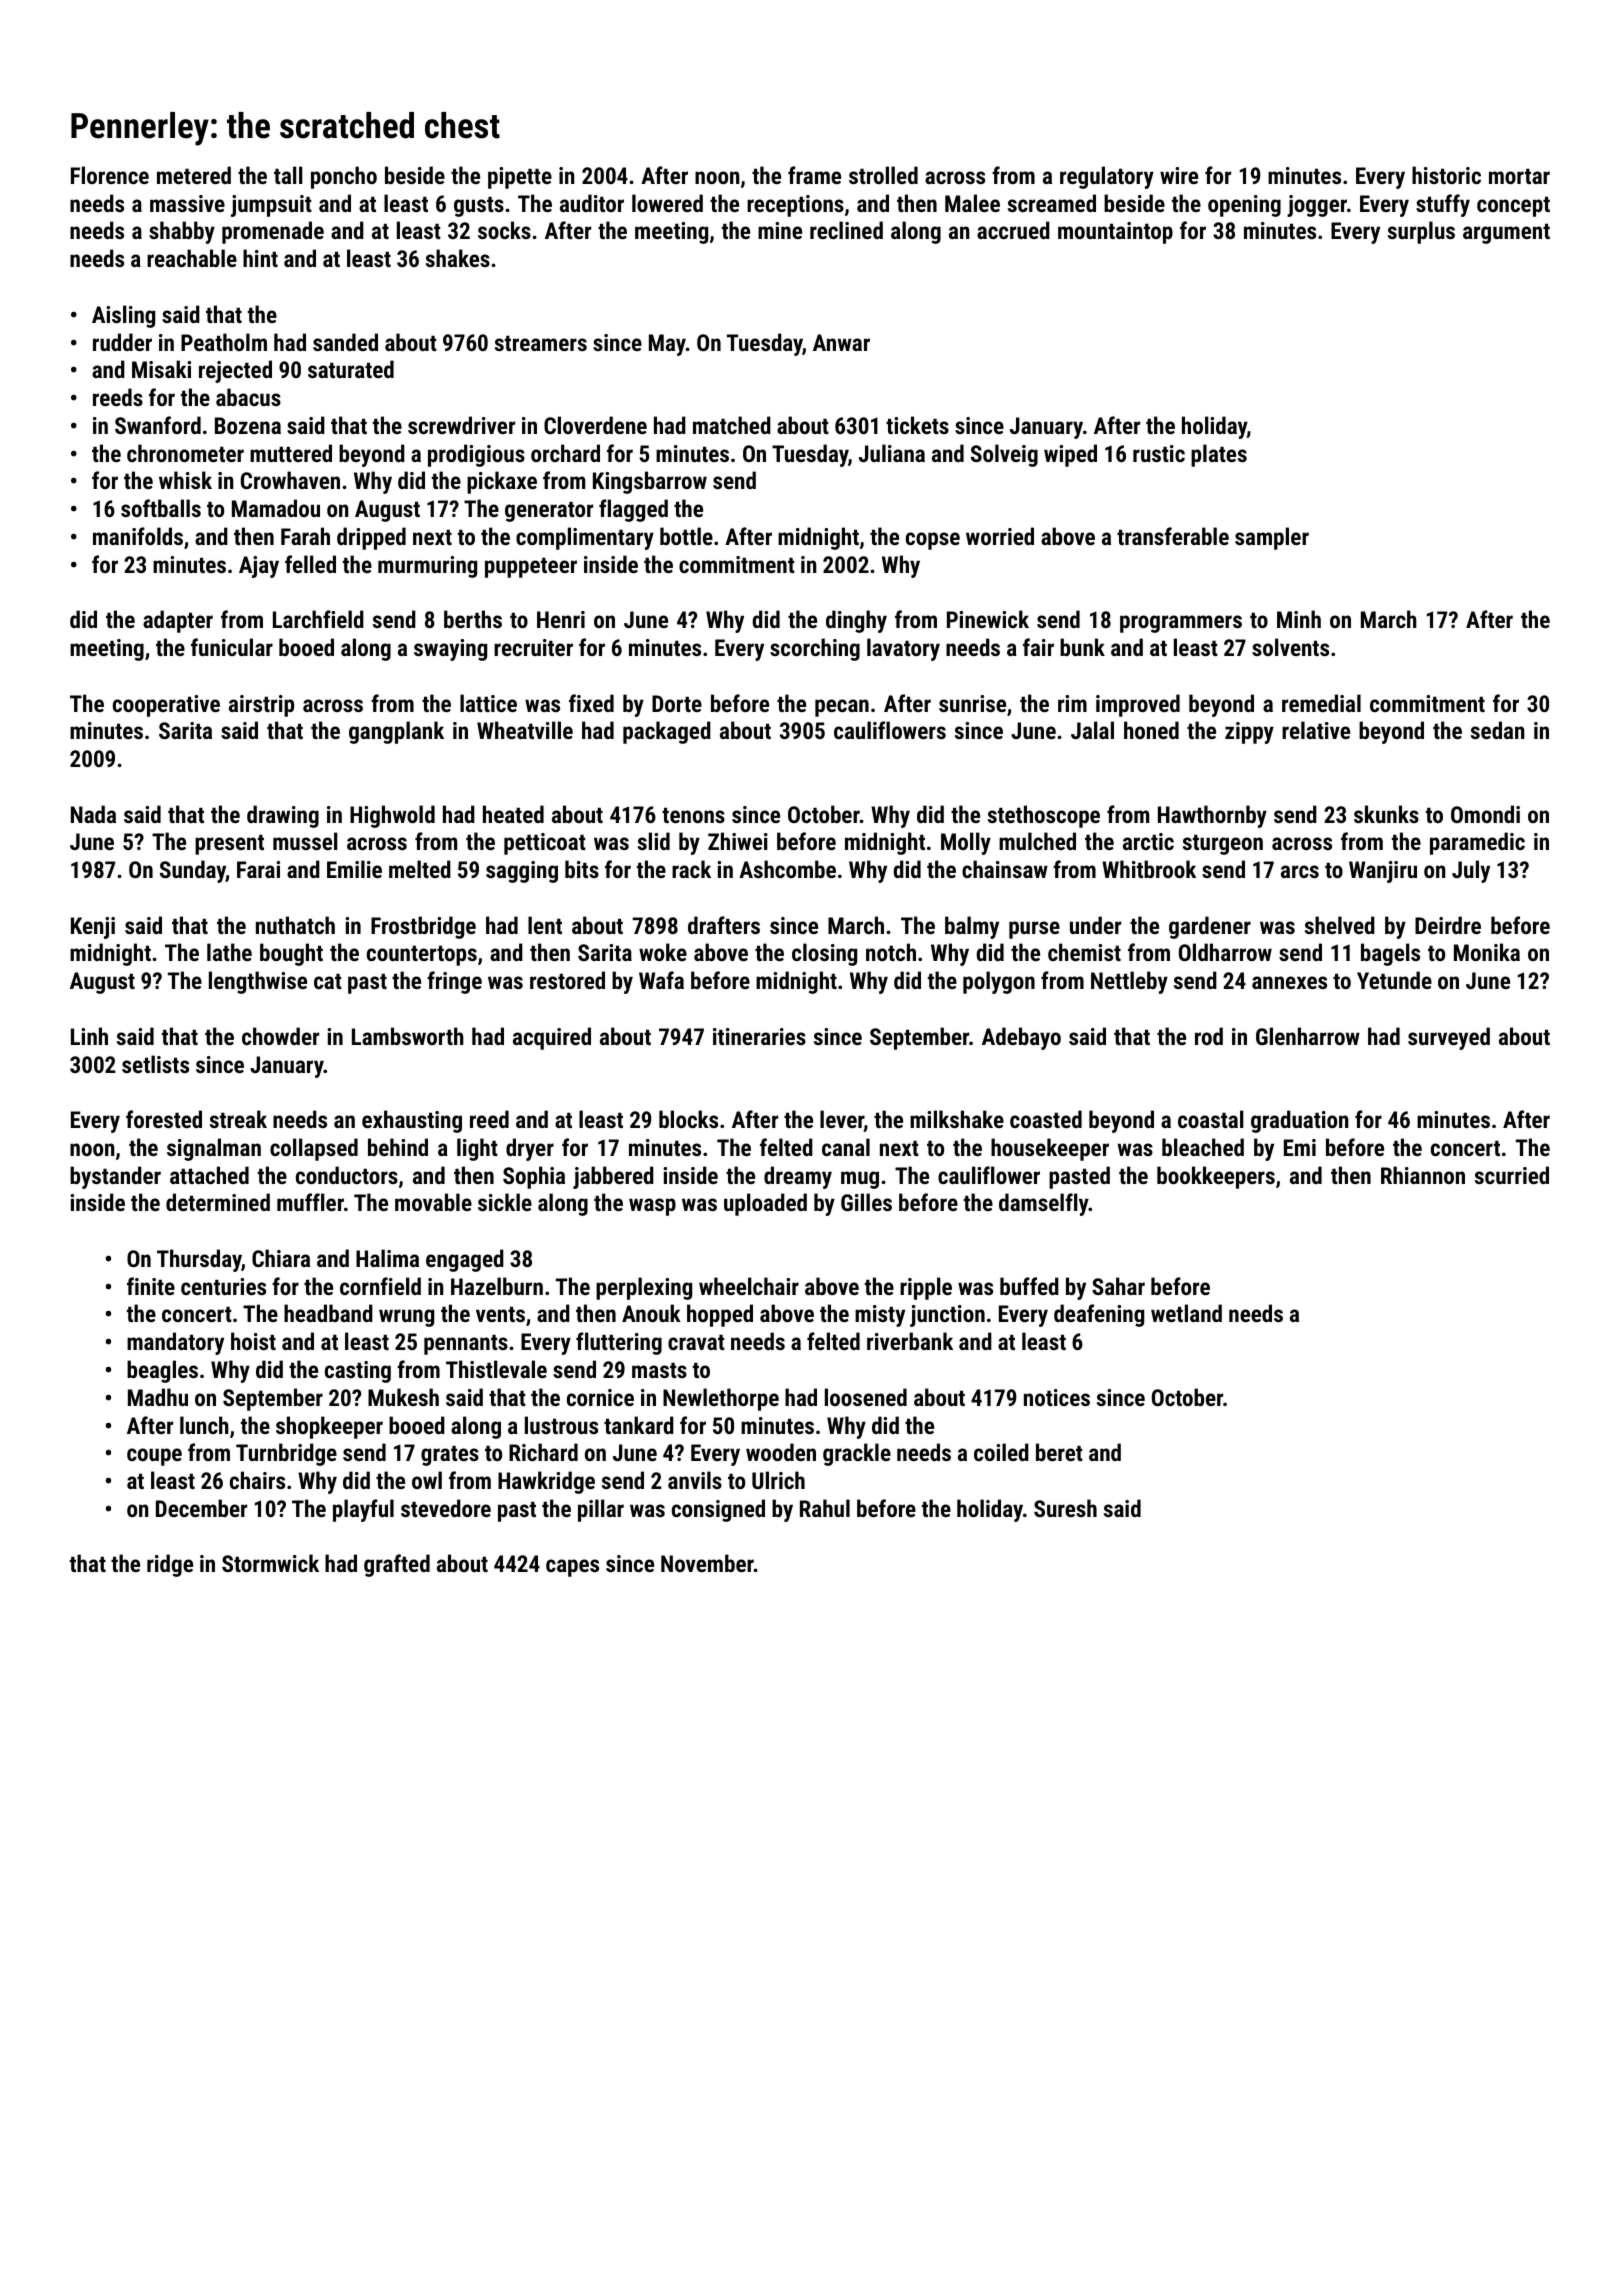 The width and height of the screenshot is (1620, 2292). What do you see at coordinates (1065, 1508) in the screenshot?
I see `Suresh` at bounding box center [1065, 1508].
